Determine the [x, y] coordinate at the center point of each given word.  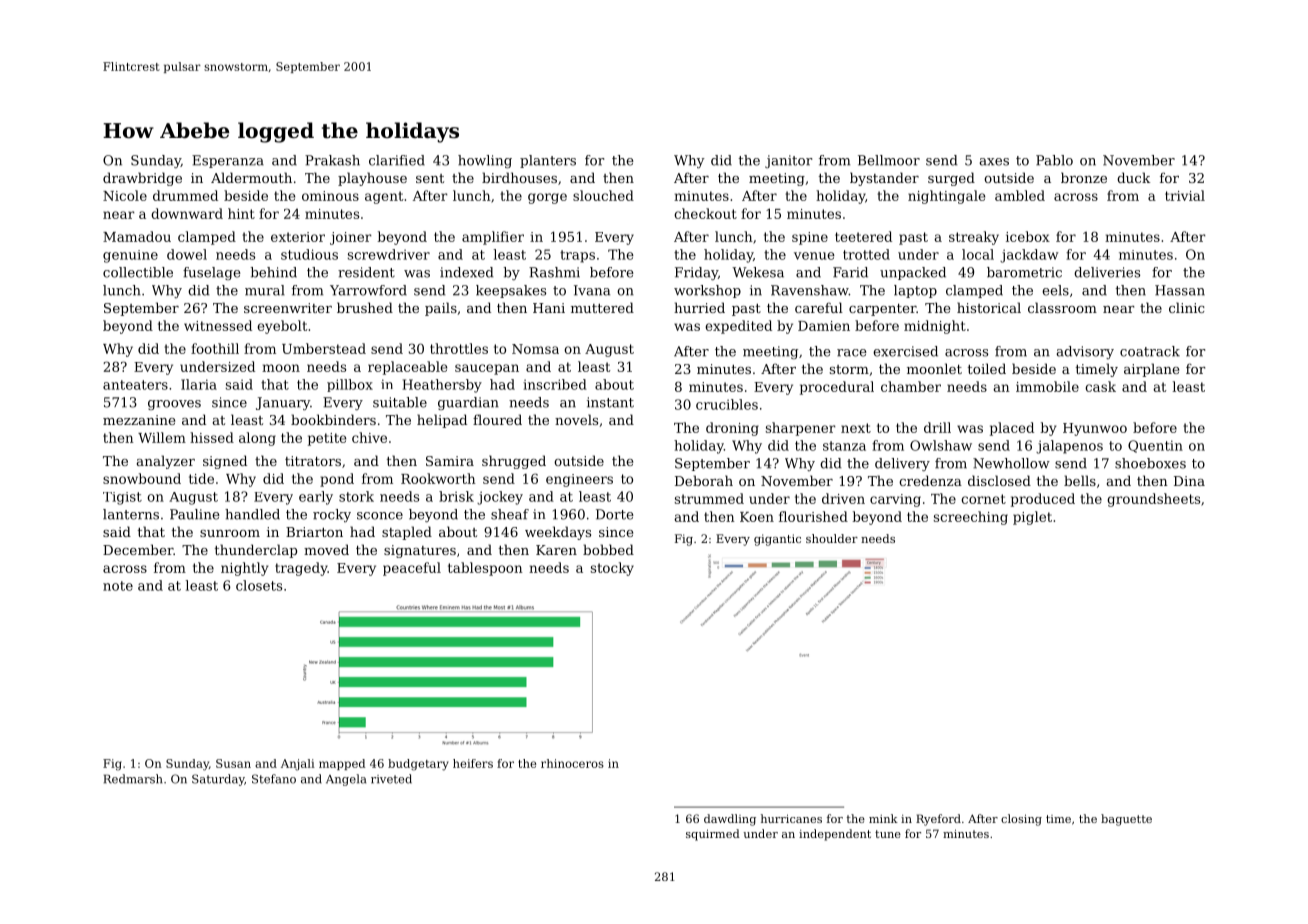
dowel [187, 254]
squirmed [713, 835]
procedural [837, 388]
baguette [1126, 820]
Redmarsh [133, 779]
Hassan [1180, 290]
